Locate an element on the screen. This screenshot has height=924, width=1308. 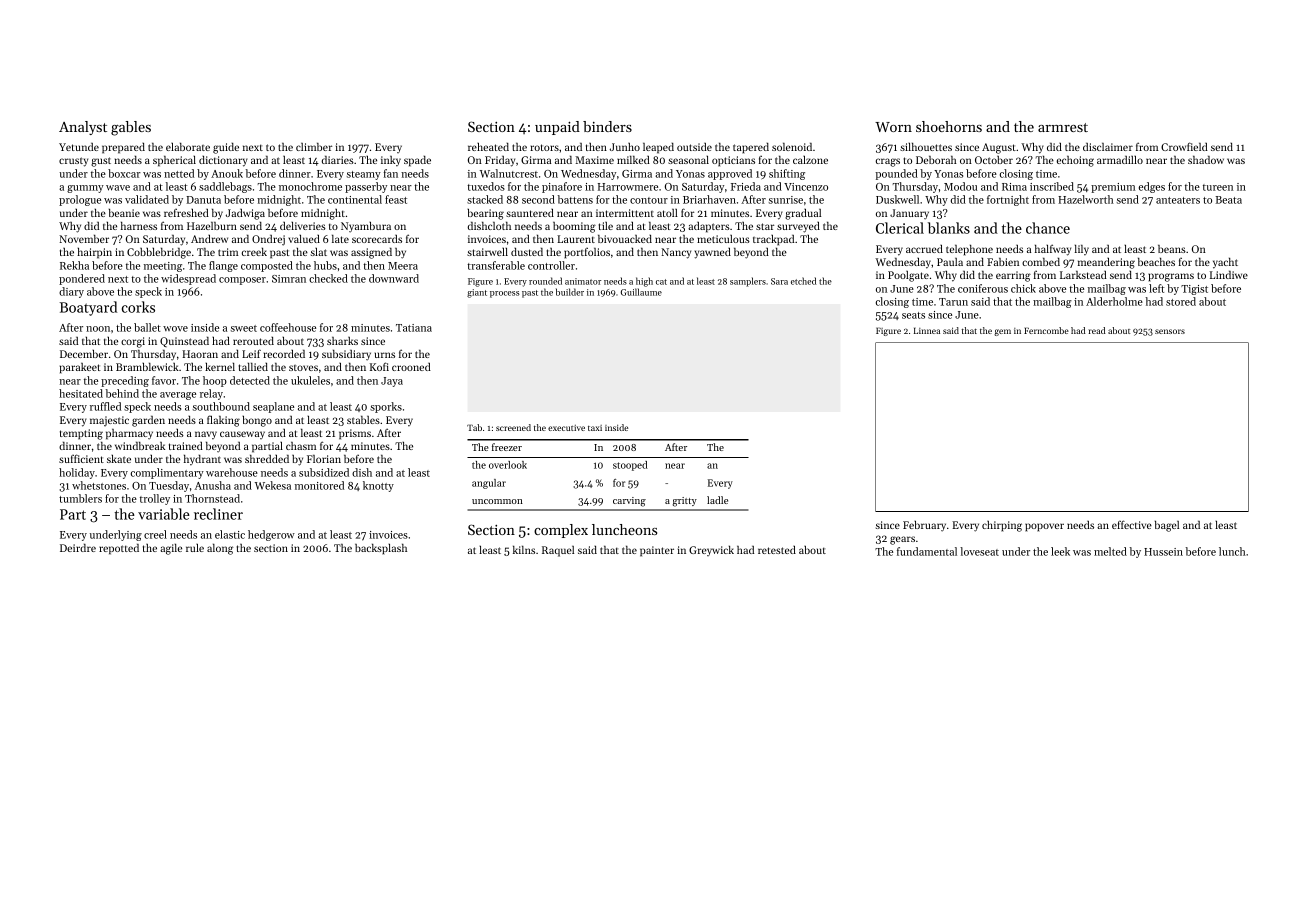
gem is located at coordinates (1002, 332).
